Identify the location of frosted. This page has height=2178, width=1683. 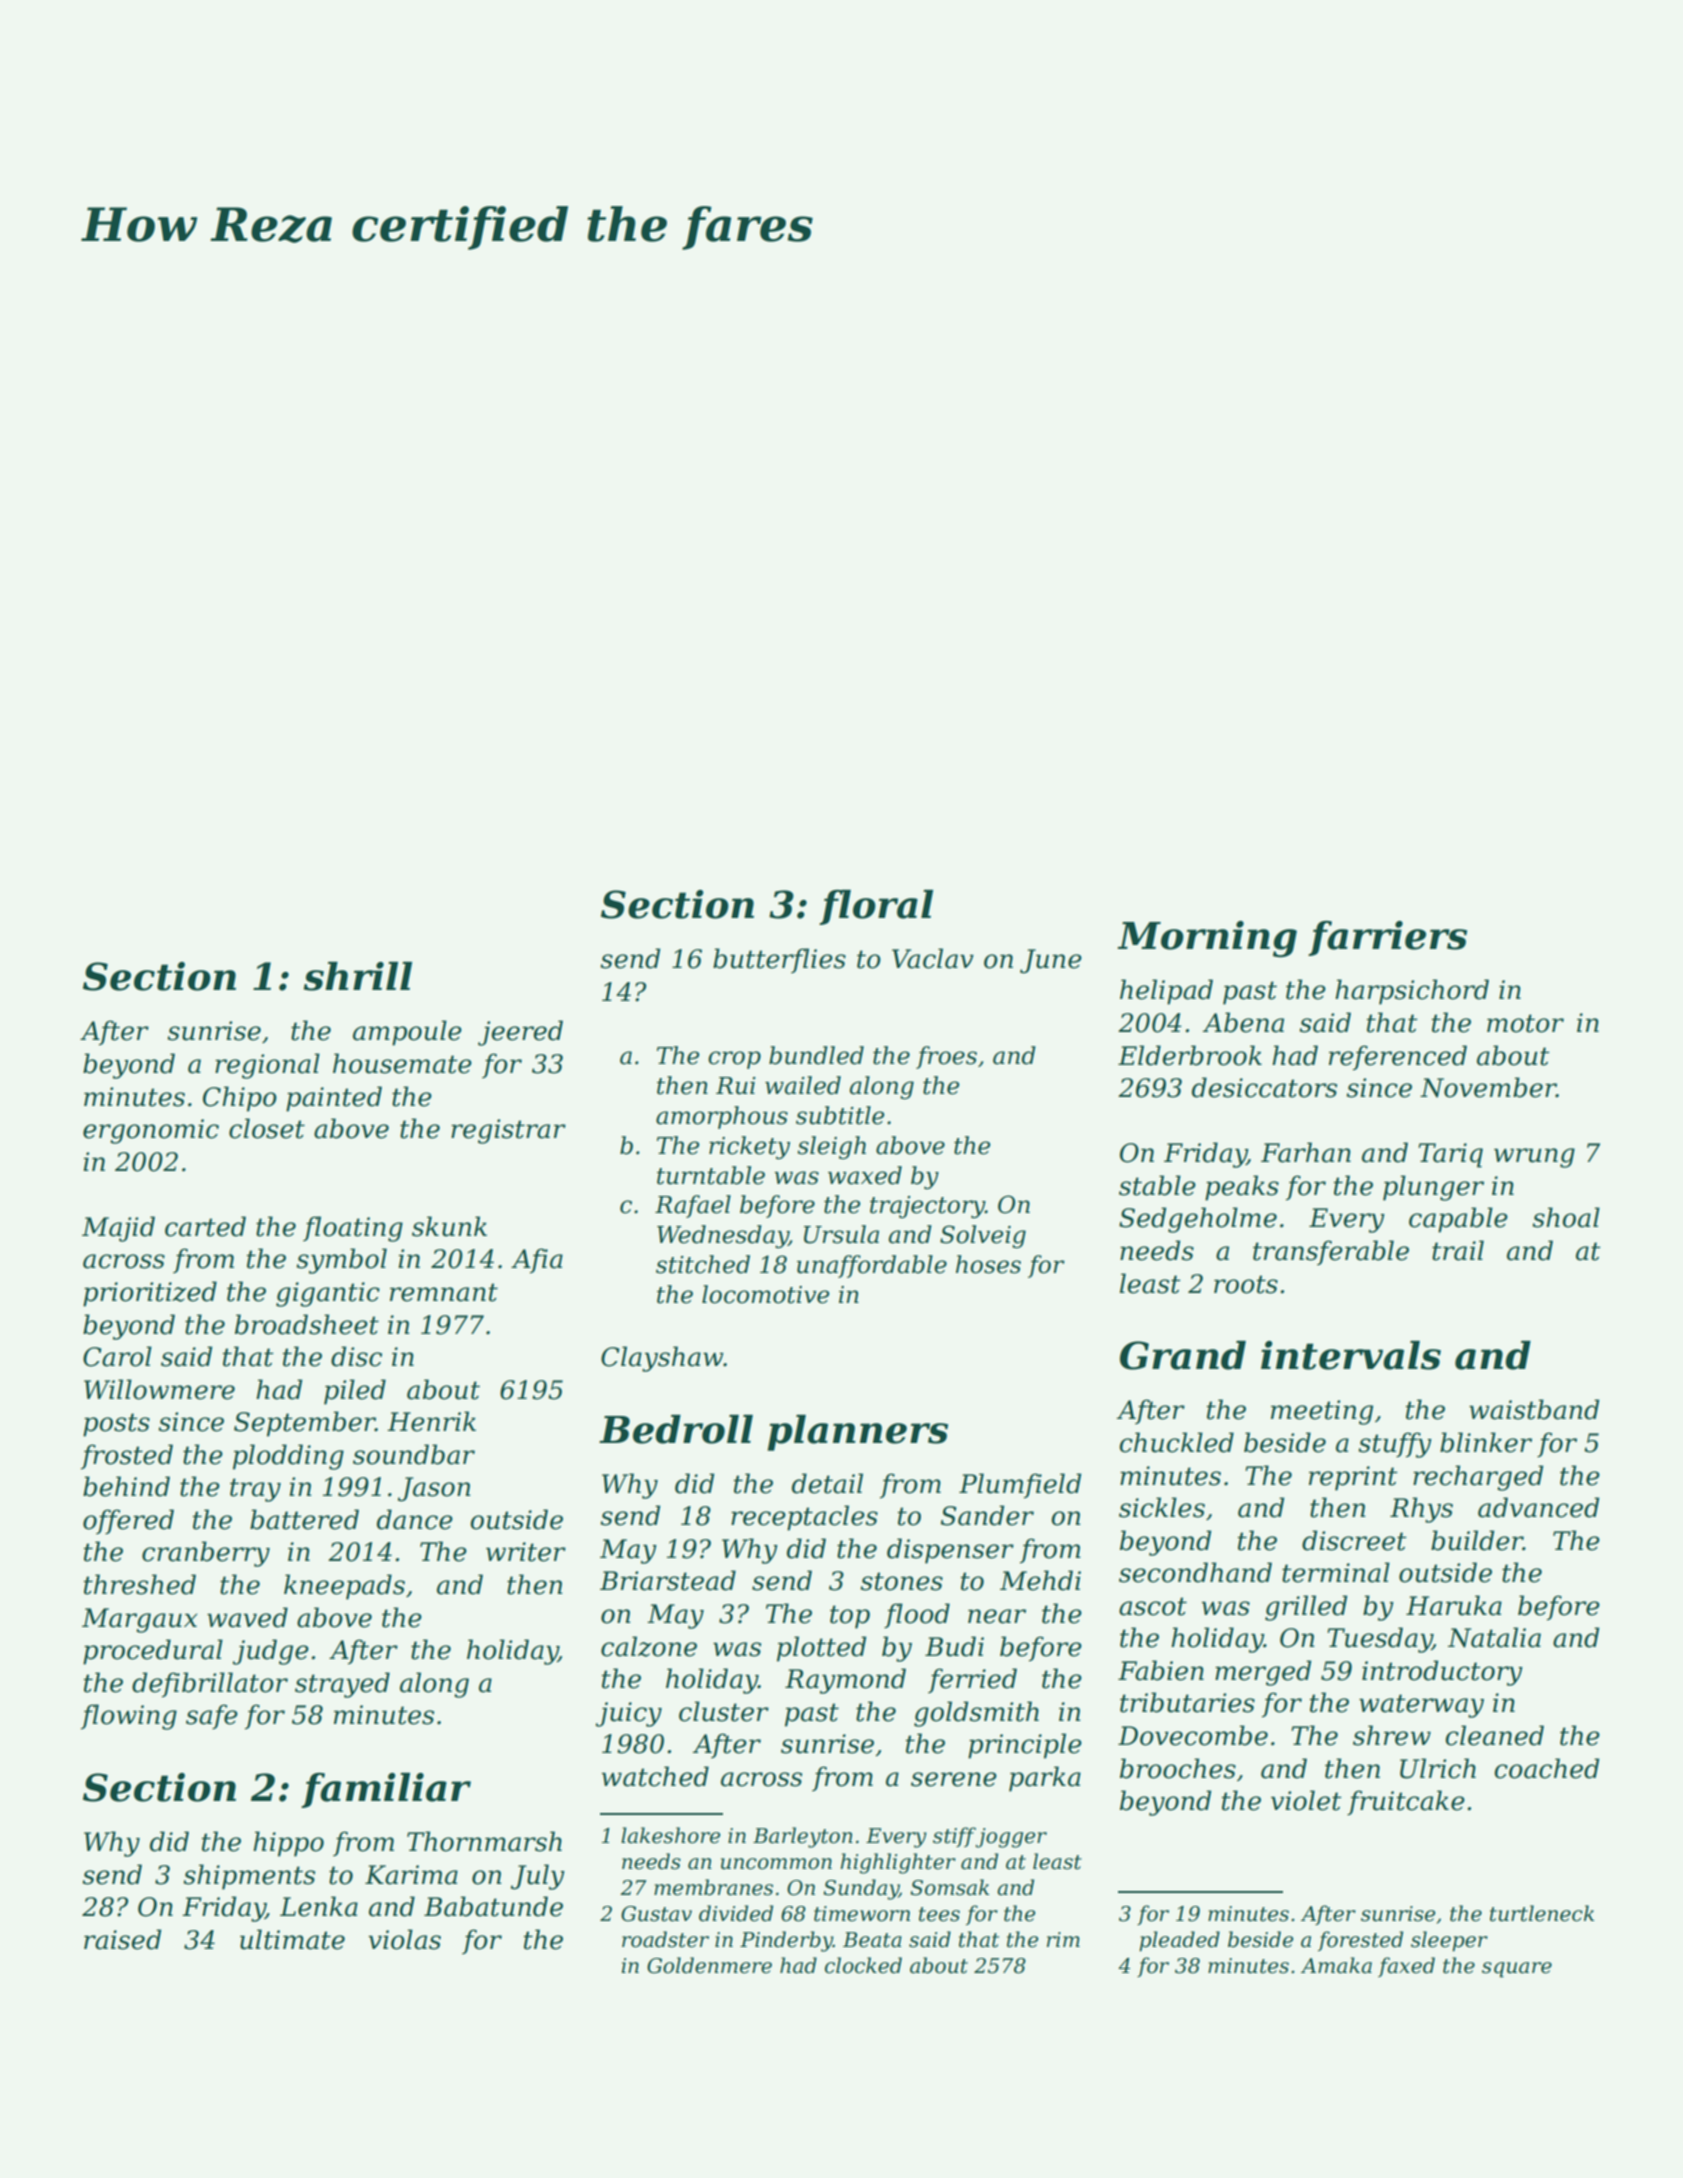
(127, 1457).
